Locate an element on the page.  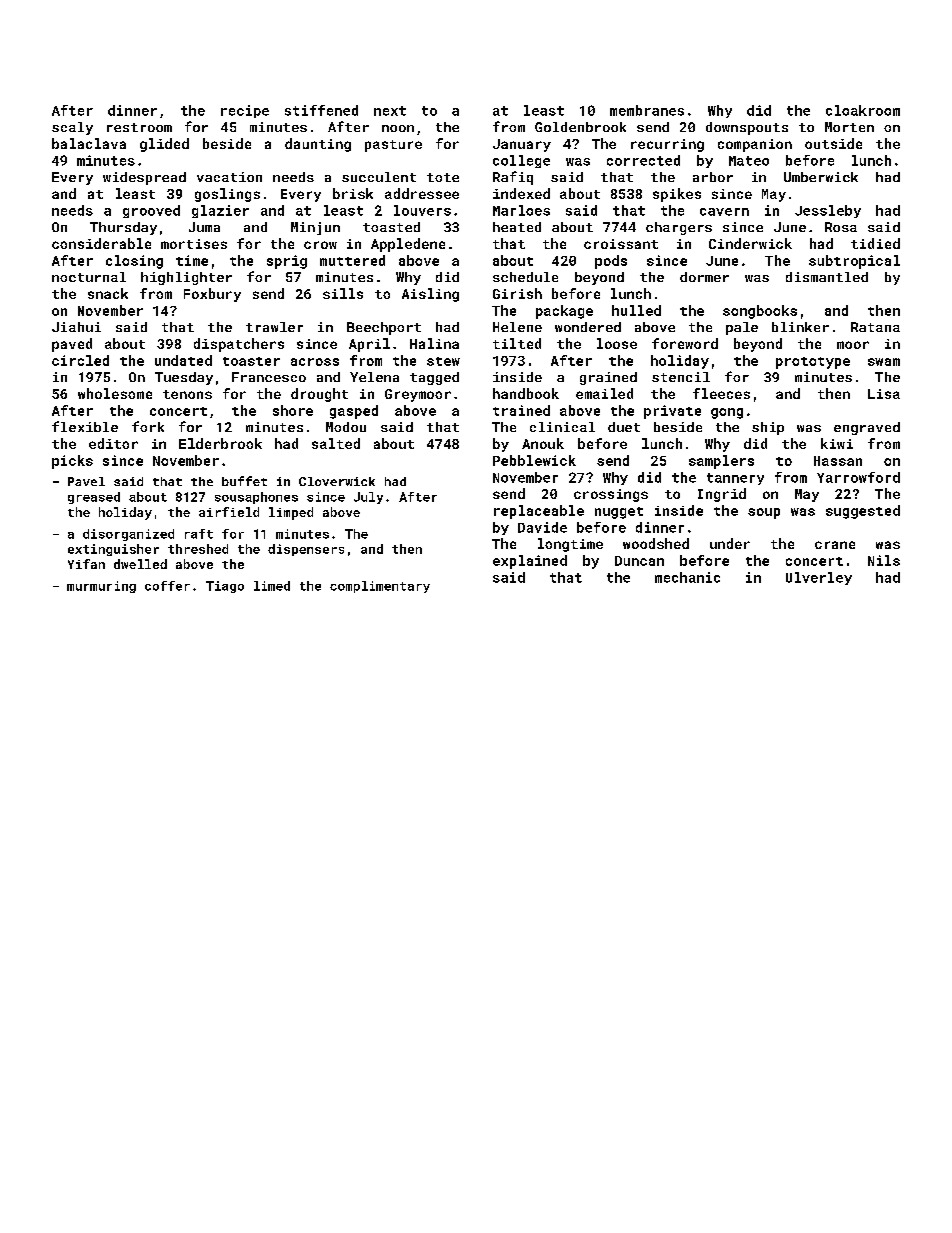
membranes is located at coordinates (647, 110).
